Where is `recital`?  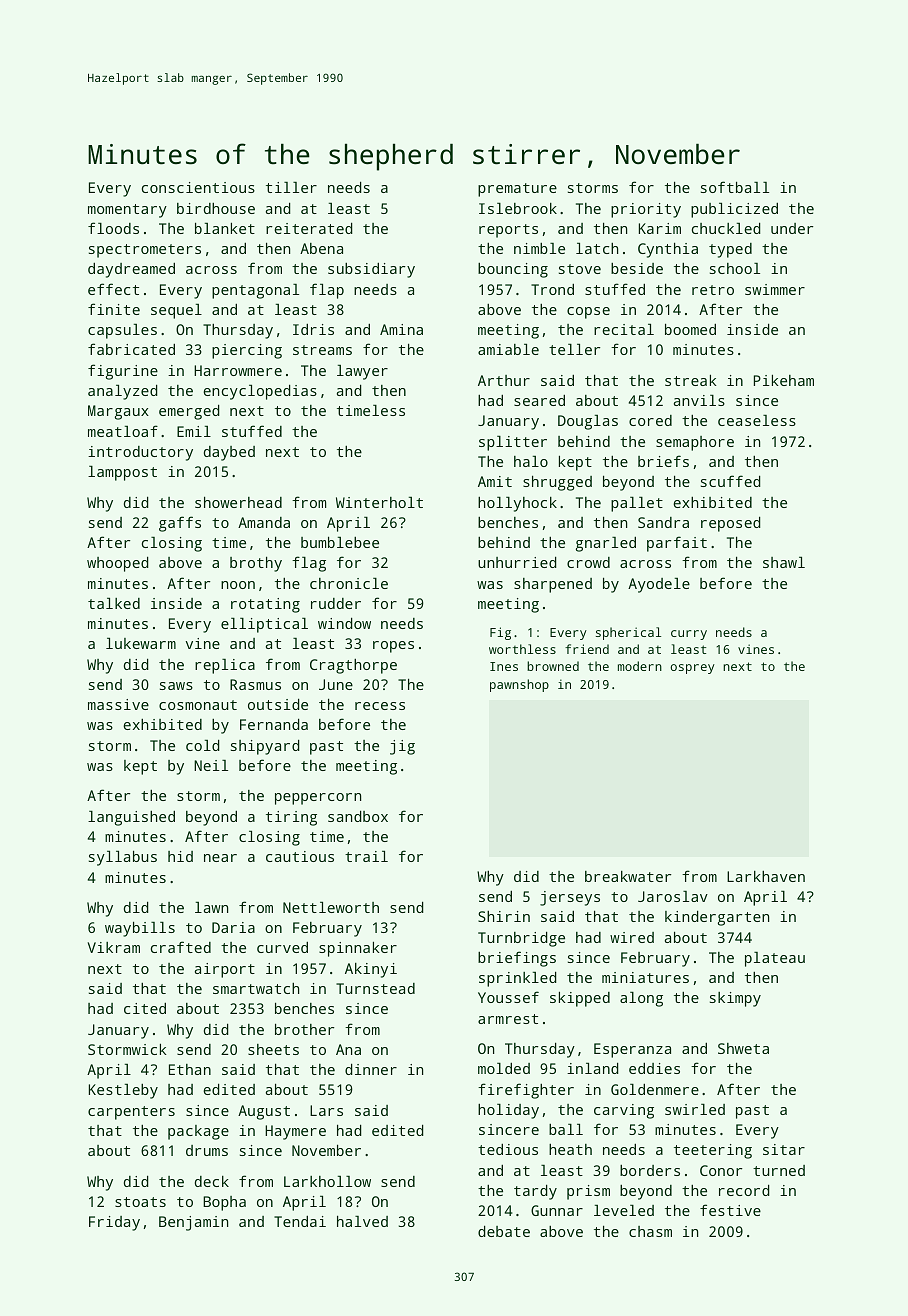
recital is located at coordinates (624, 329).
